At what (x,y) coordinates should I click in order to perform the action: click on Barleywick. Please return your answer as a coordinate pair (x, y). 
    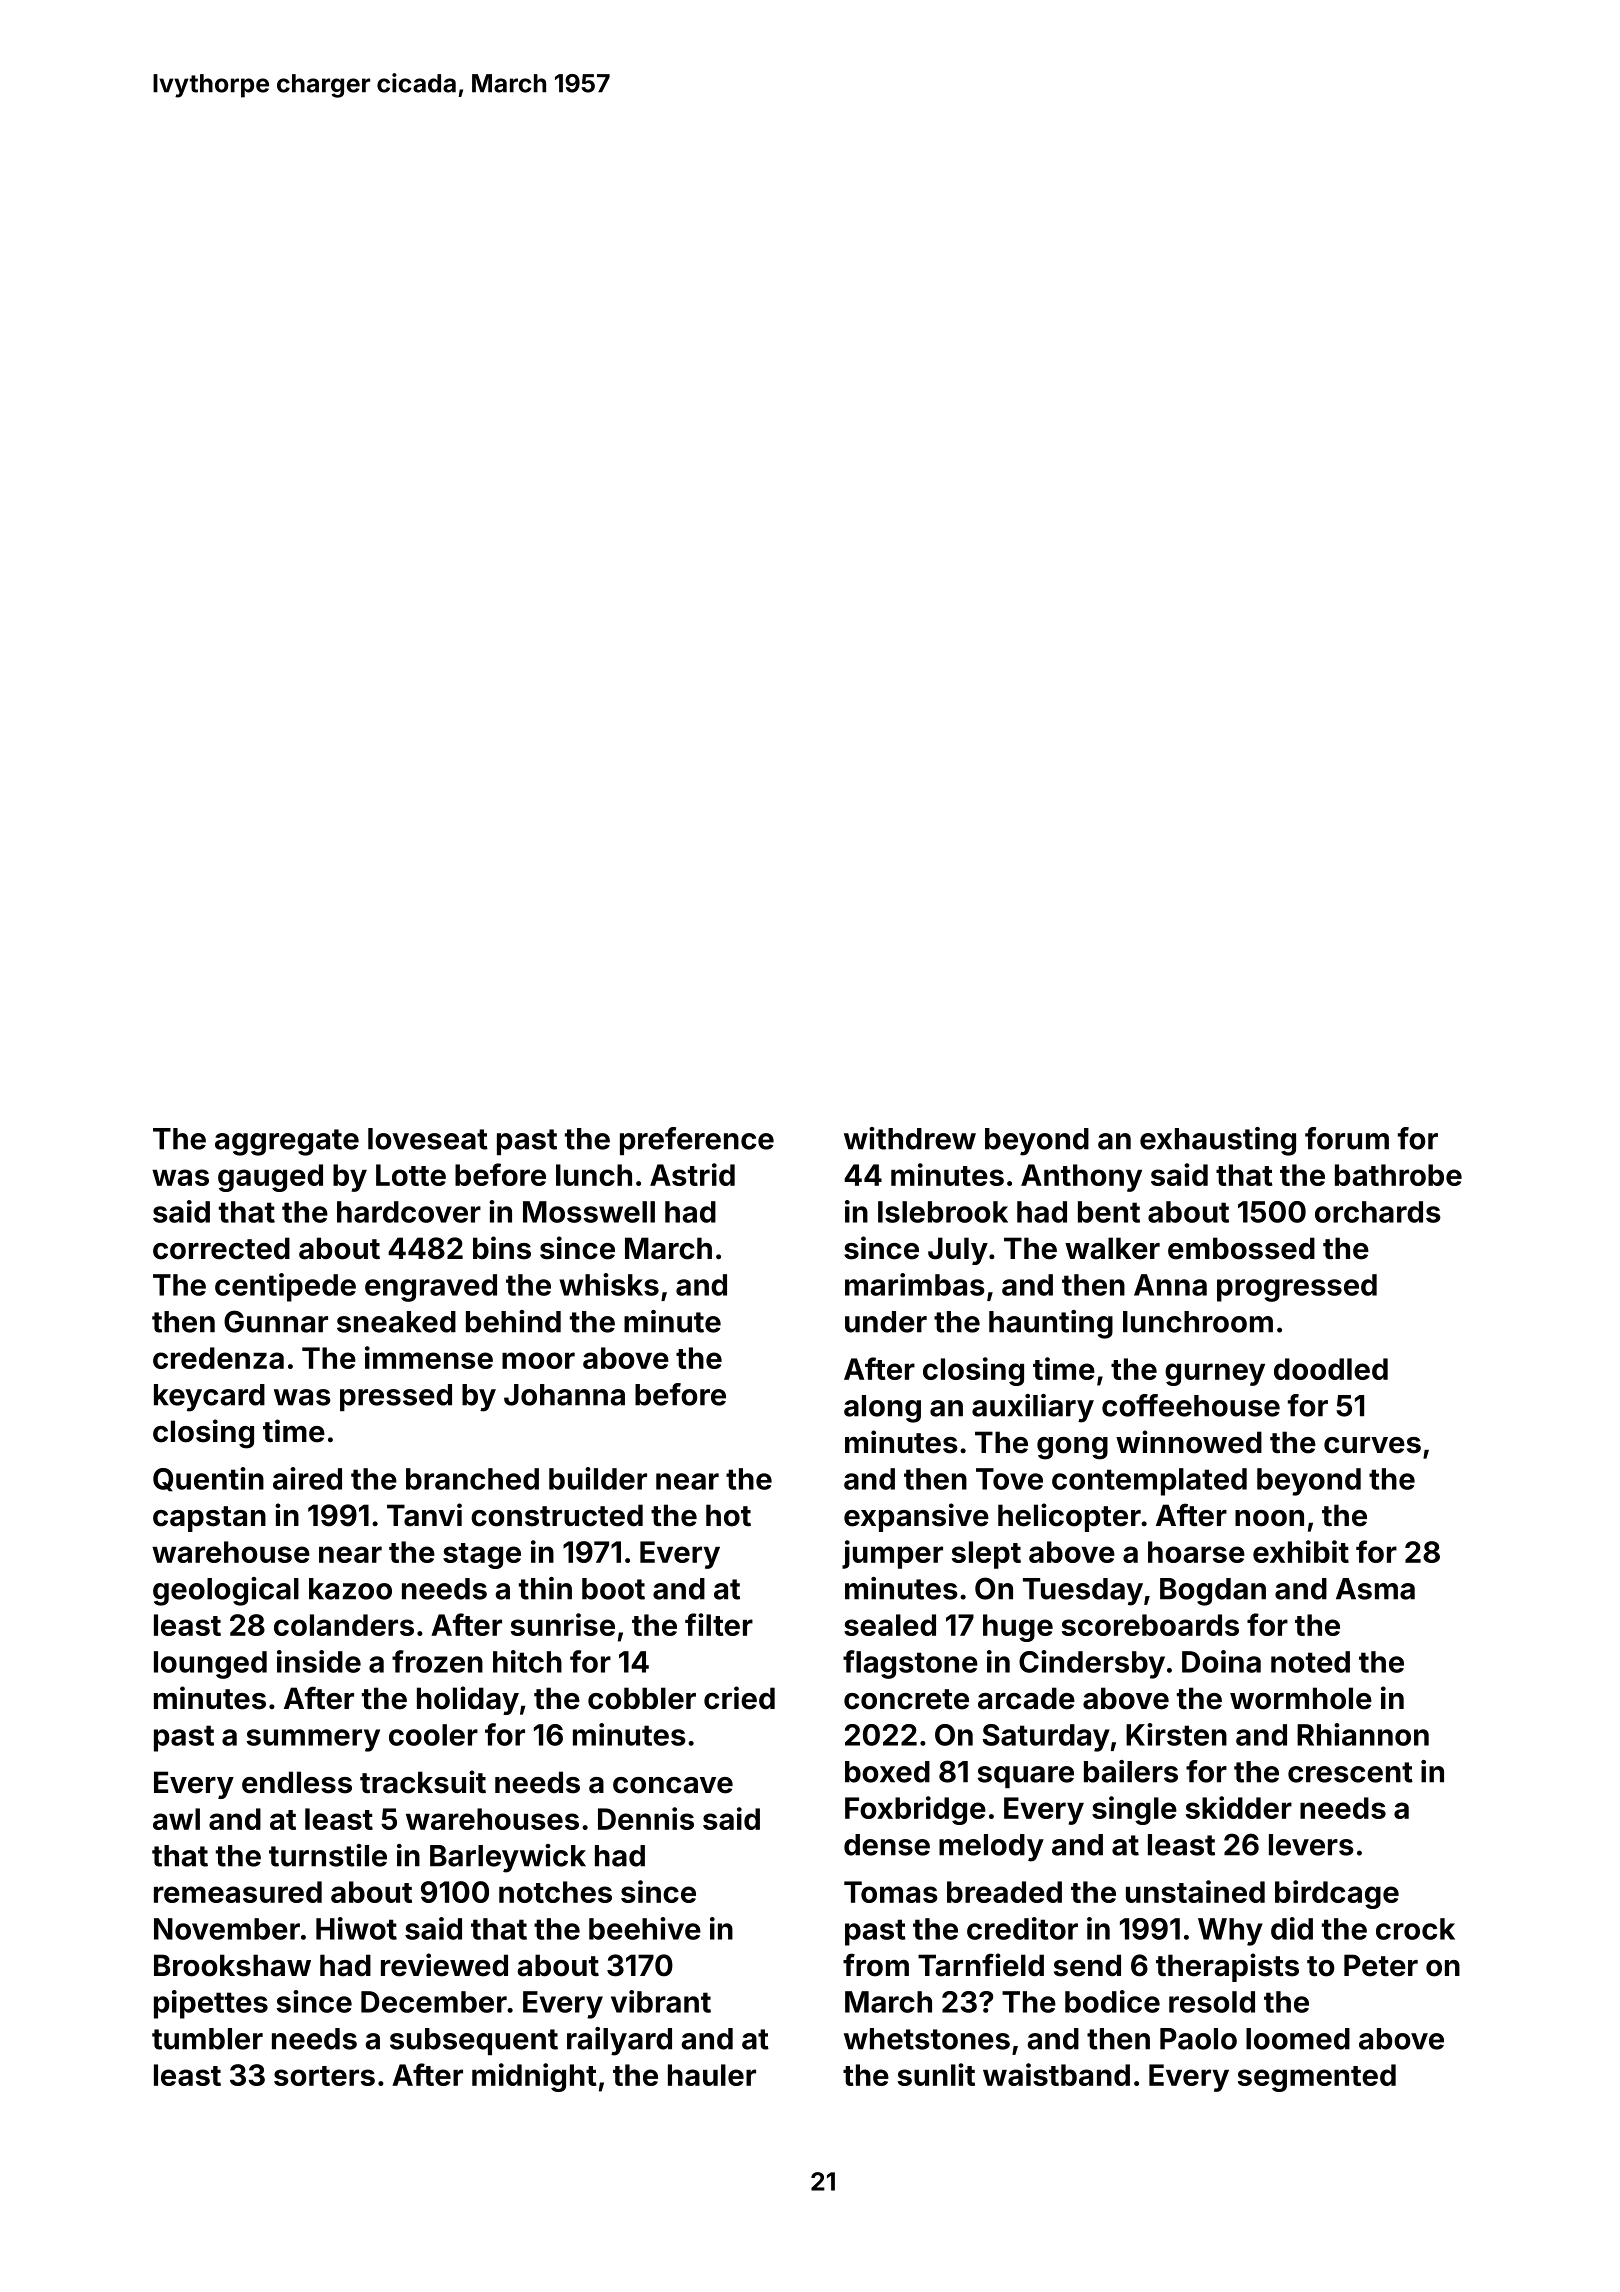
    Looking at the image, I should click on (508, 1858).
